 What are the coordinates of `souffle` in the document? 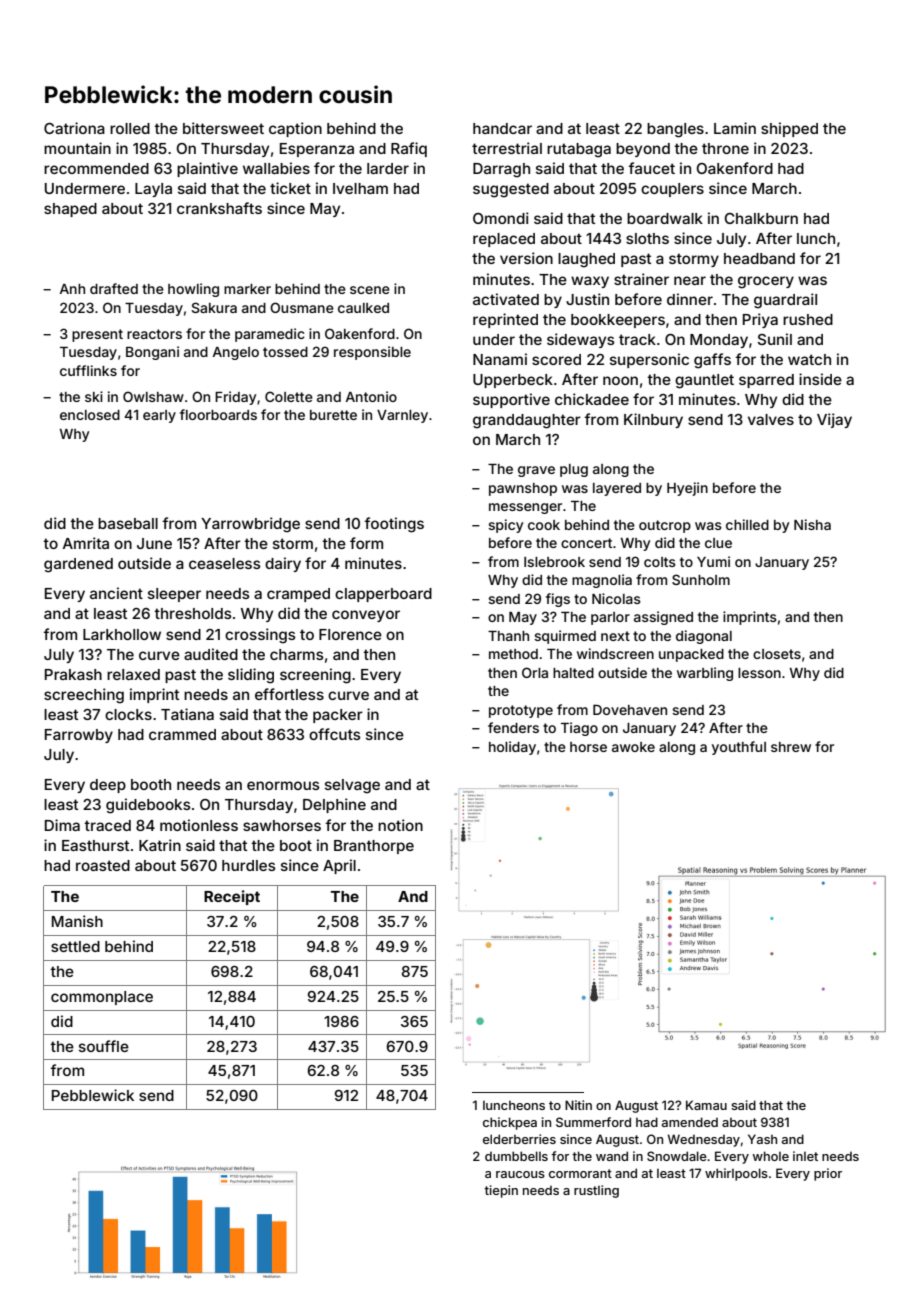 It's located at (104, 1046).
